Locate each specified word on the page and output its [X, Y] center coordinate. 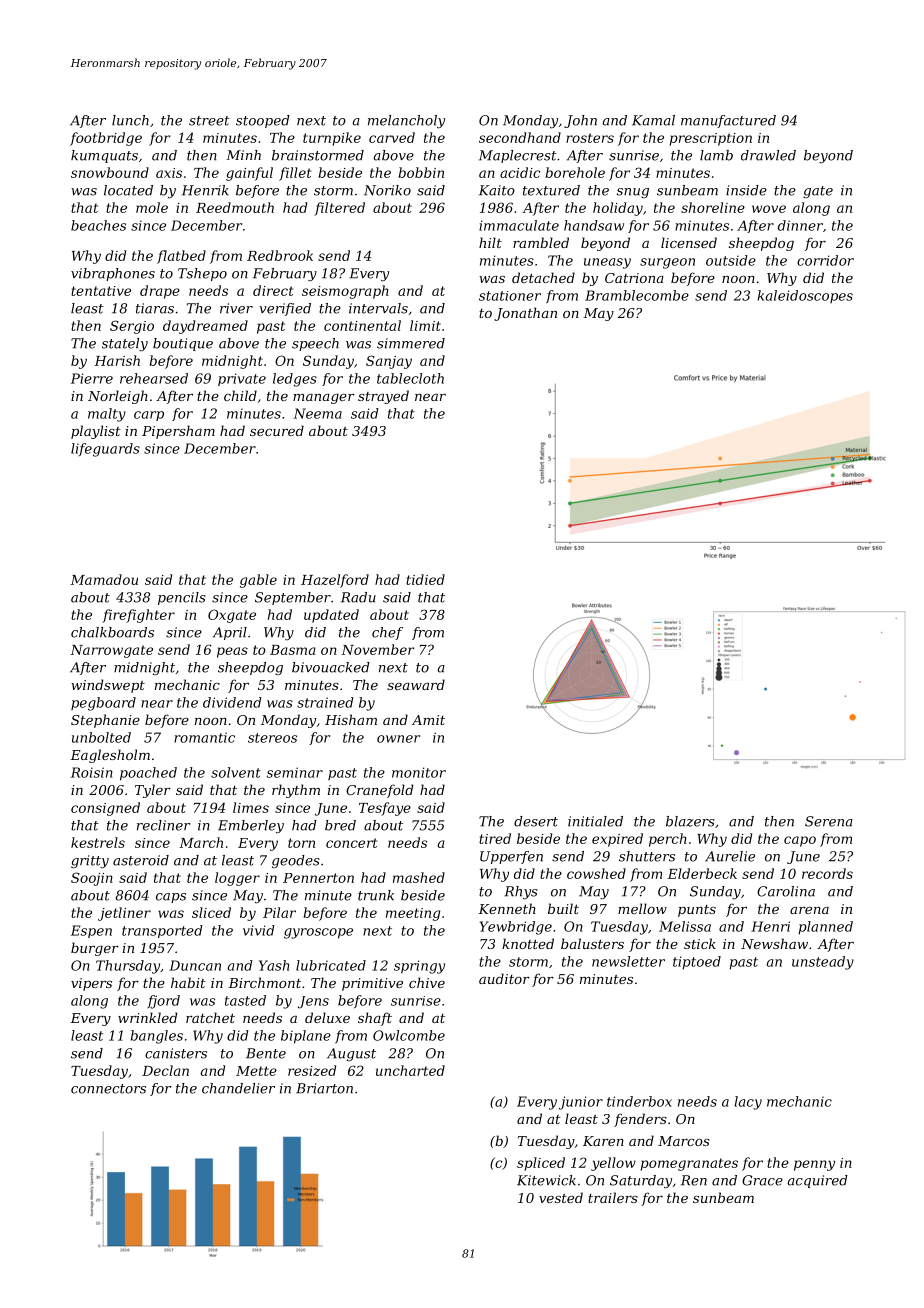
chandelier [238, 1088]
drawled [768, 155]
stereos [272, 738]
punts [697, 911]
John [580, 121]
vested [561, 1197]
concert [352, 843]
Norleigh [118, 397]
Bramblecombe [637, 295]
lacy [748, 1103]
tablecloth [410, 378]
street [209, 121]
